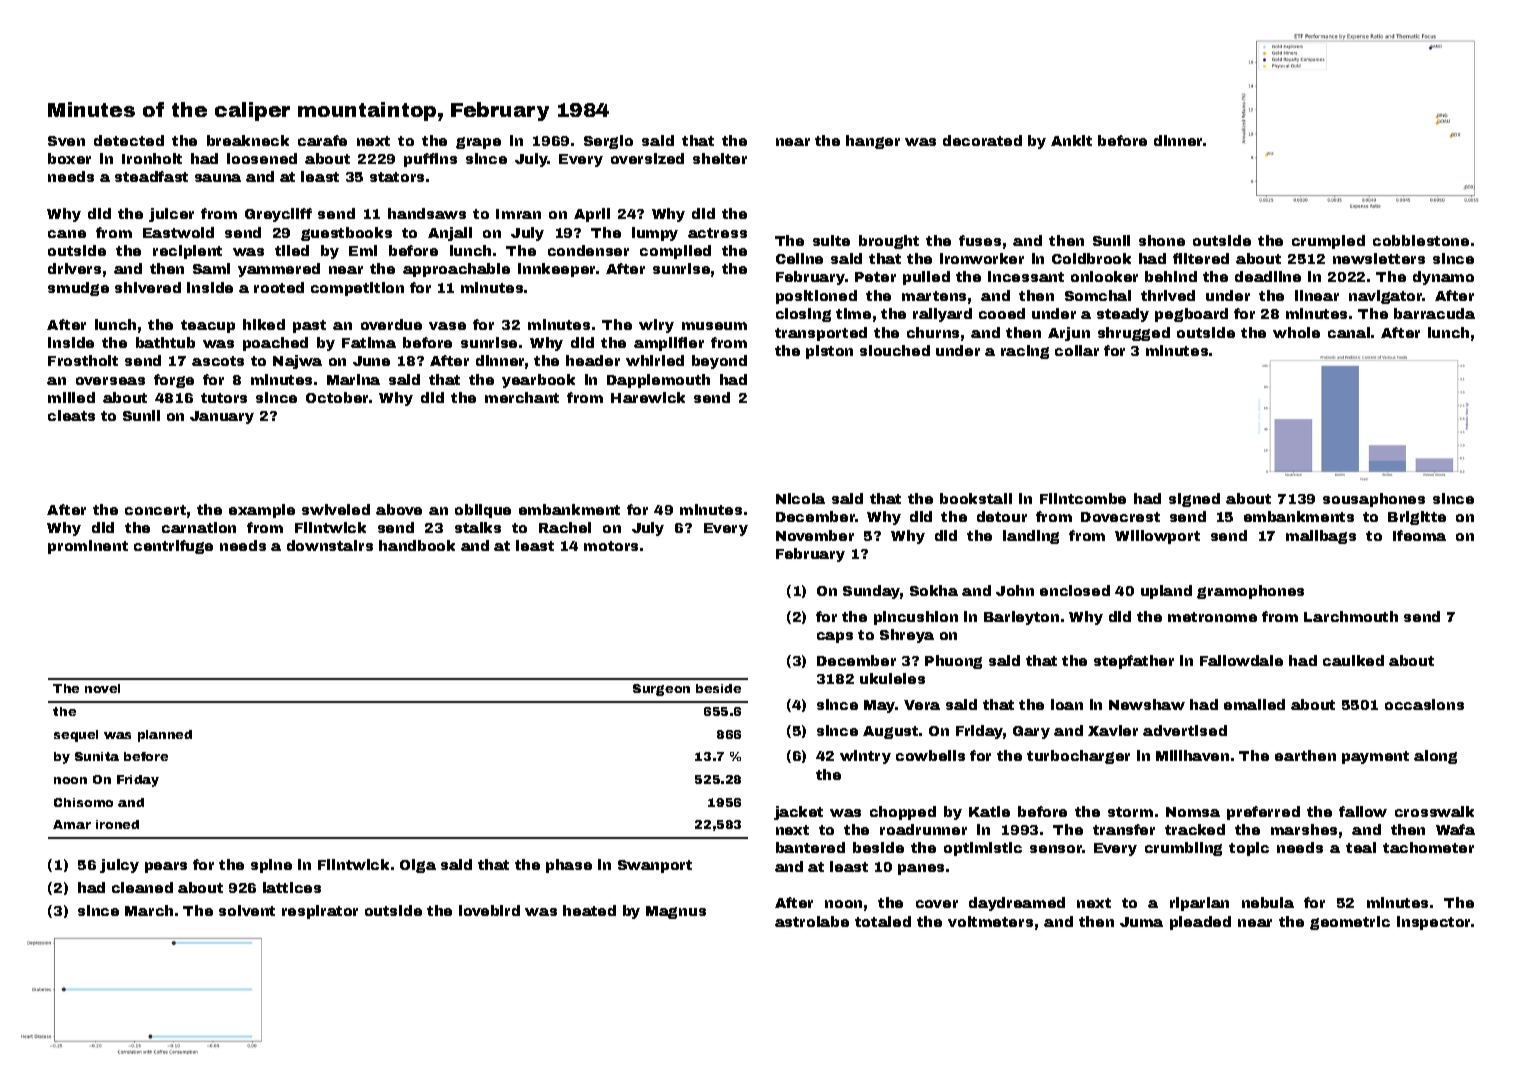 This page has width=1523, height=1077. What do you see at coordinates (417, 545) in the page?
I see `handbook` at bounding box center [417, 545].
